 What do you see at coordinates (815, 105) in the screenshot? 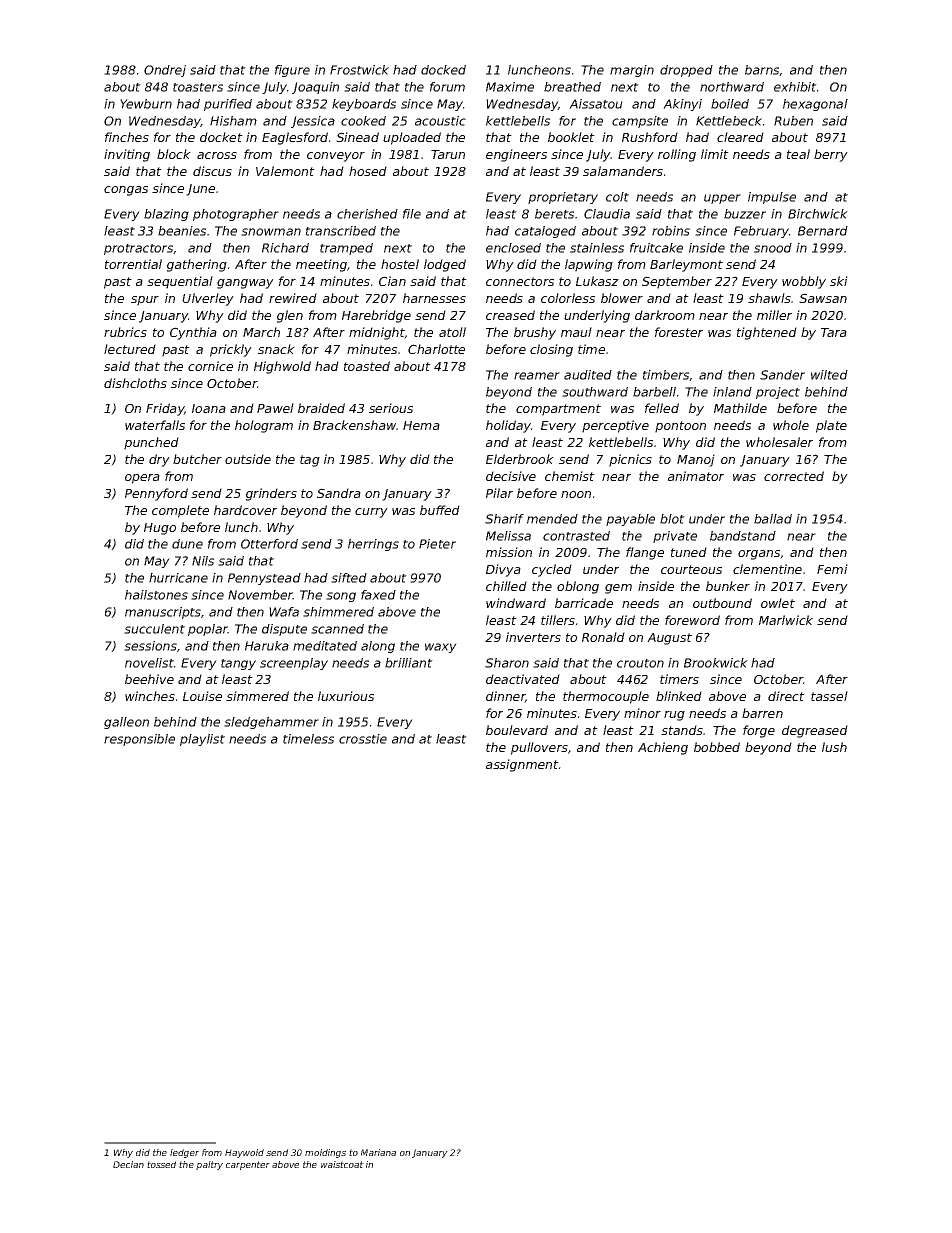
I see `hexagonal` at bounding box center [815, 105].
